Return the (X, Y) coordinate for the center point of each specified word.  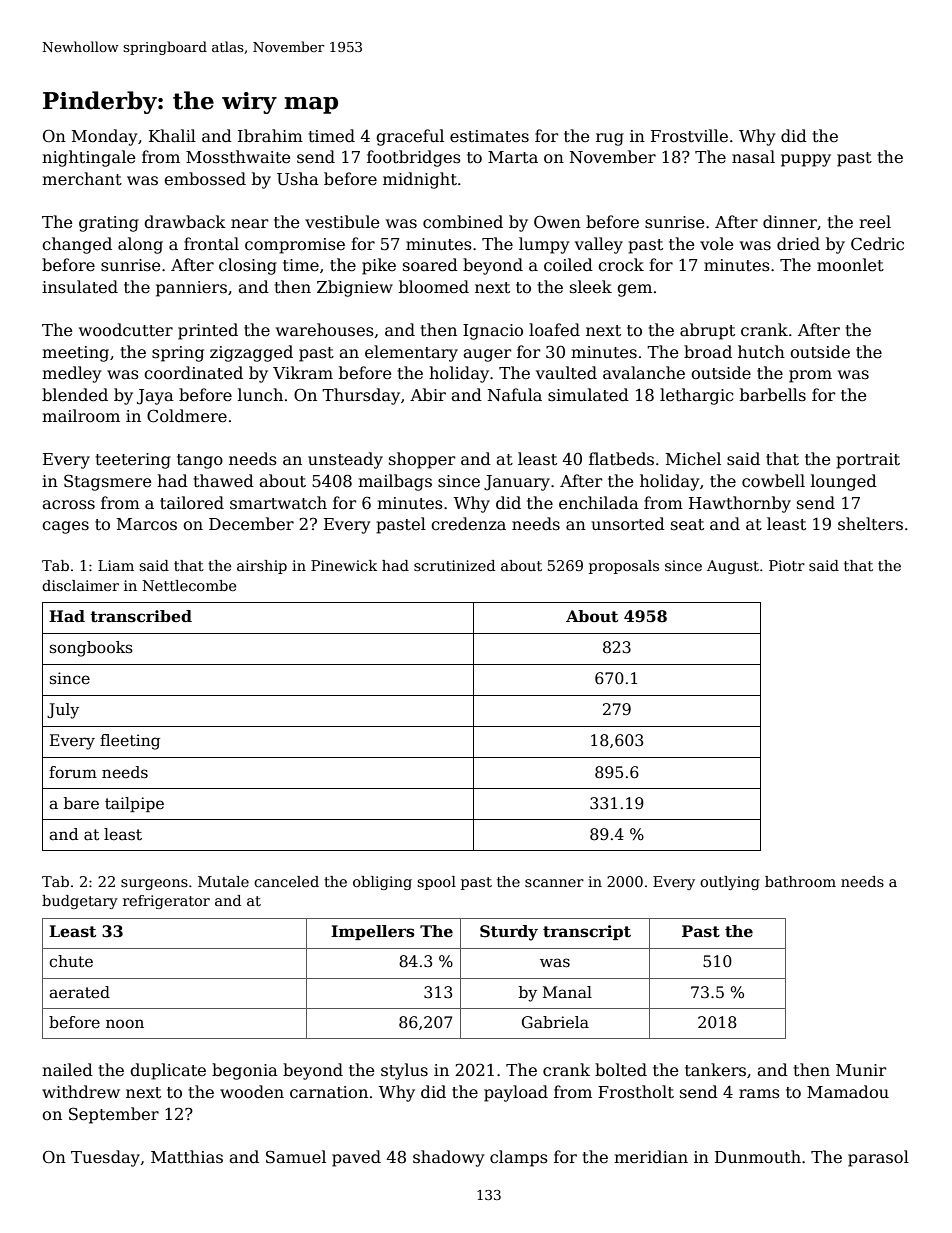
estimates (489, 136)
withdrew (81, 1092)
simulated (588, 395)
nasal (753, 156)
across (68, 505)
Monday (104, 137)
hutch (761, 351)
